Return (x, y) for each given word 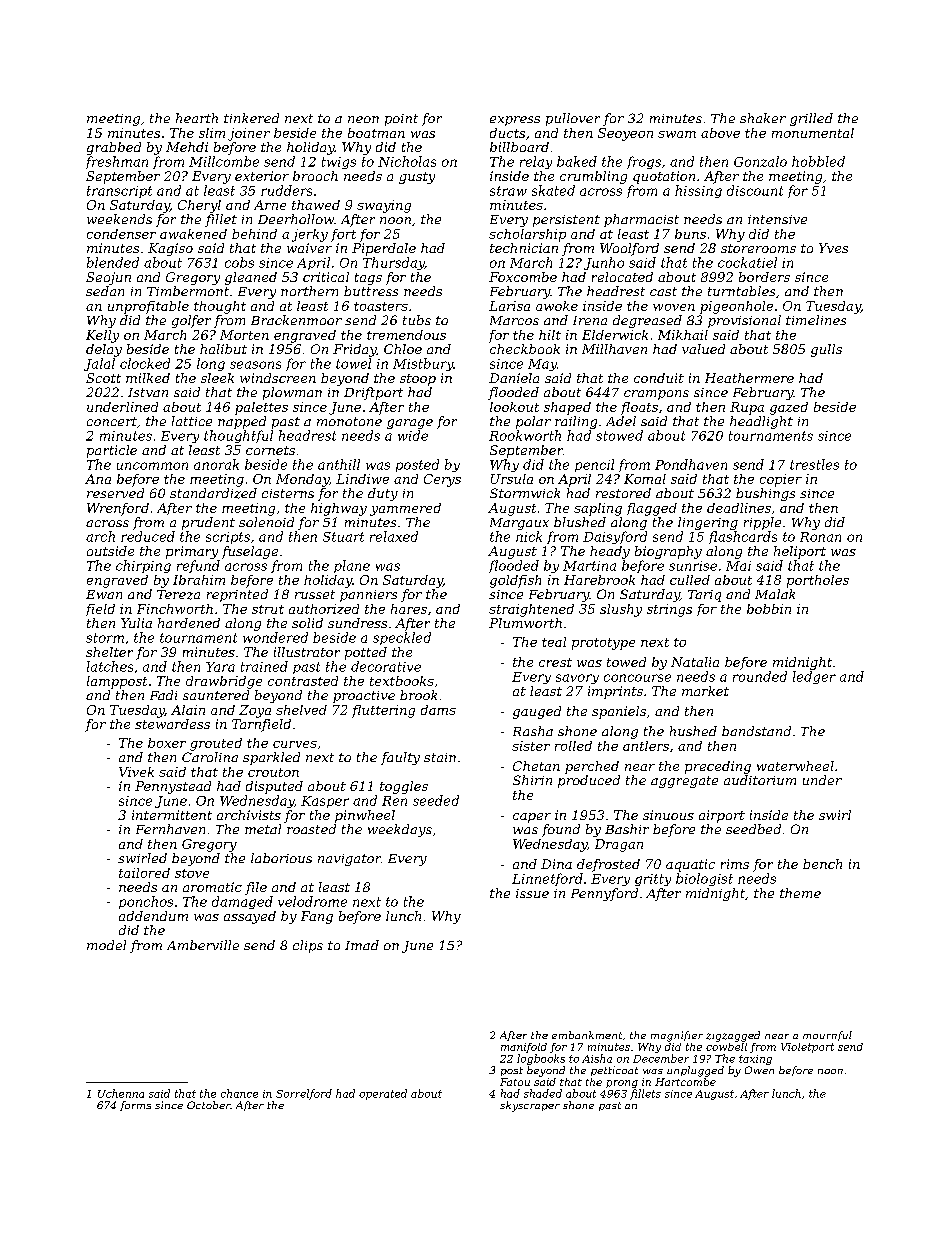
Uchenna (121, 1093)
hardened (189, 623)
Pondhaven (691, 464)
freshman (117, 162)
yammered (405, 509)
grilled (811, 119)
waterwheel (795, 766)
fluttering (383, 711)
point (401, 120)
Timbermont (188, 291)
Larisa (509, 306)
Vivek (136, 772)
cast (663, 291)
